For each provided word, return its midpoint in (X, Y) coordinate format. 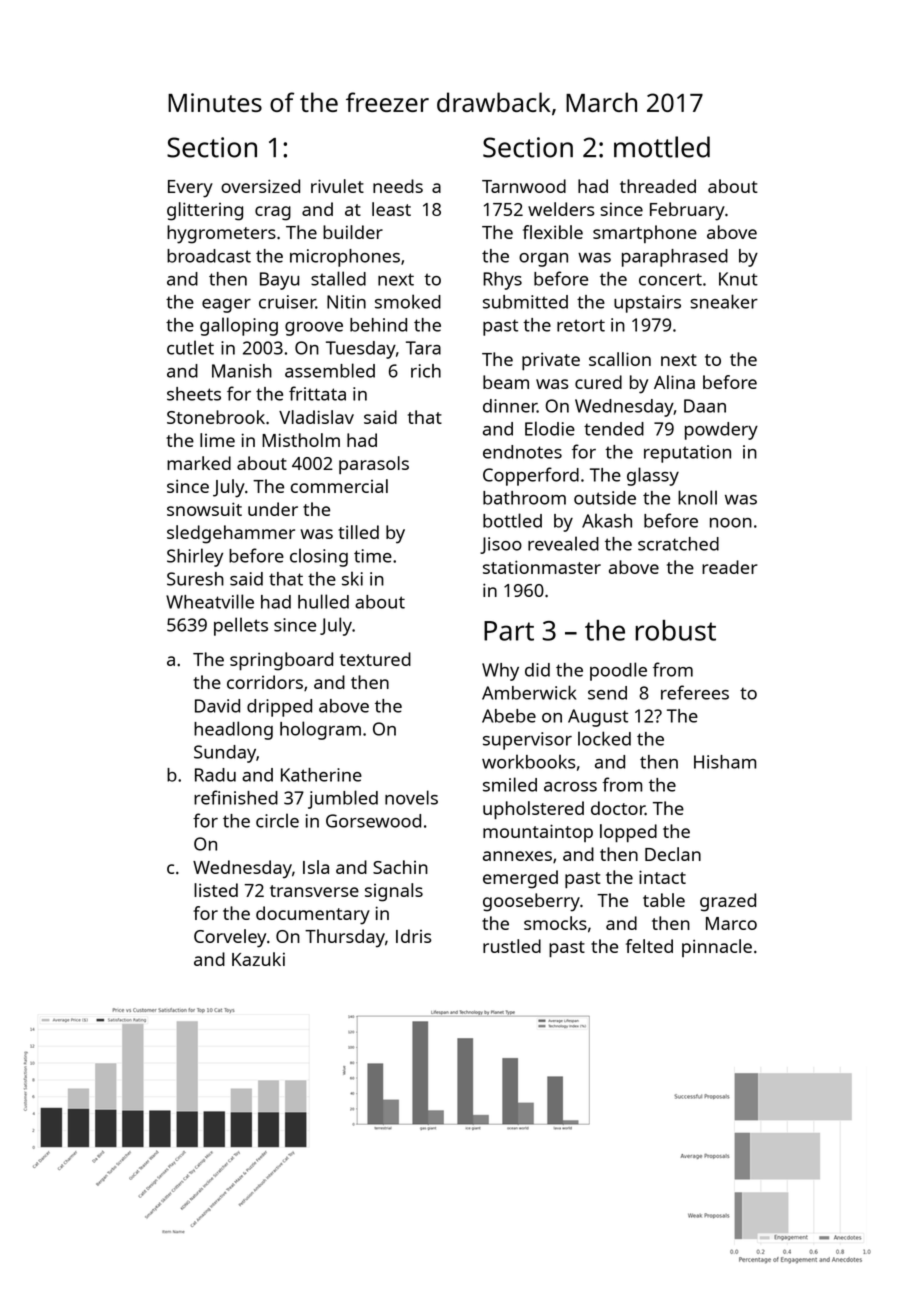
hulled (323, 601)
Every (190, 189)
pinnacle (717, 948)
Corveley (230, 938)
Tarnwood (524, 186)
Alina (674, 382)
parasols (374, 465)
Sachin (400, 867)
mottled (662, 147)
